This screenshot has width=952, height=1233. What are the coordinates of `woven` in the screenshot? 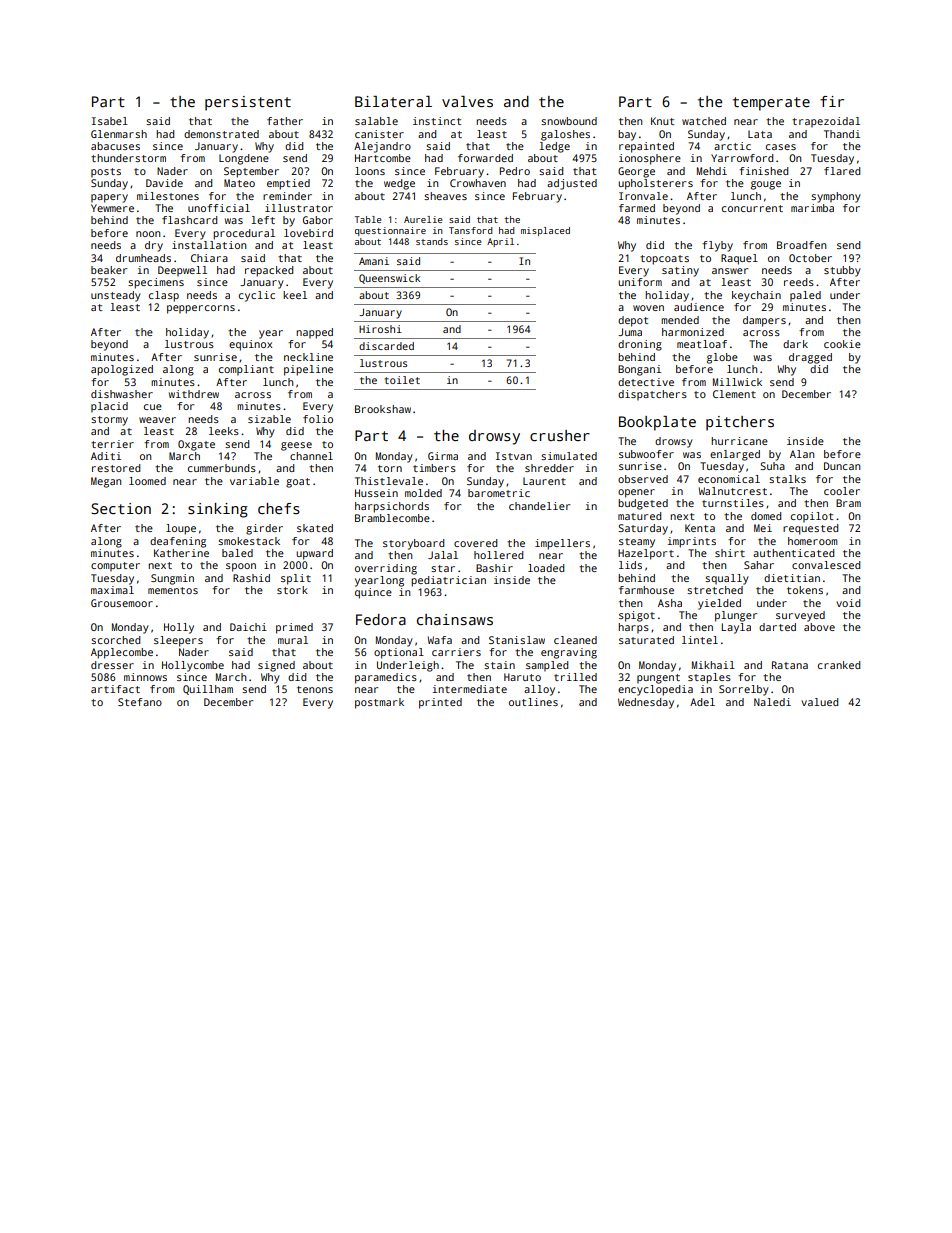 It's located at (648, 308).
